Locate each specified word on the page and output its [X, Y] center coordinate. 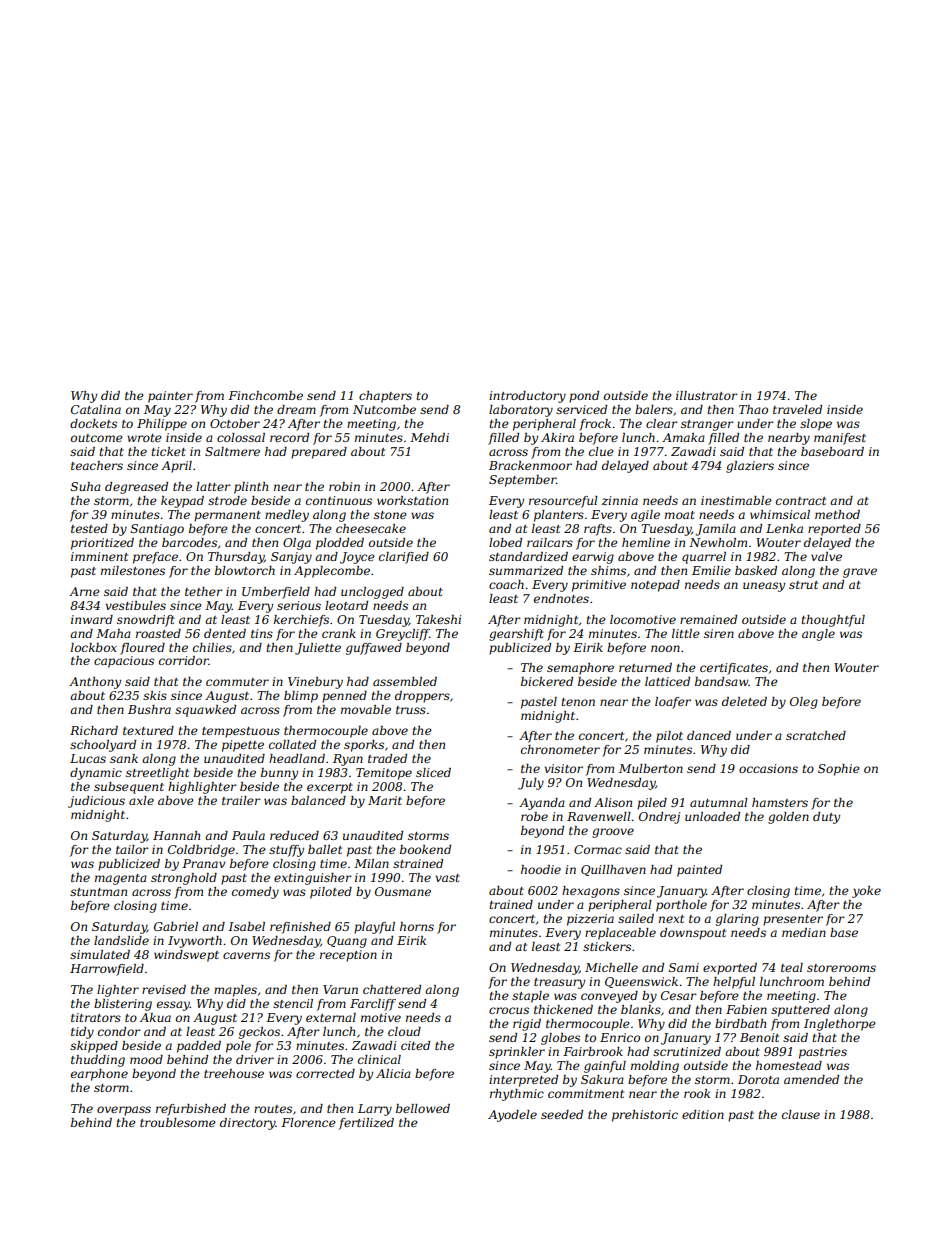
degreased [136, 488]
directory [248, 1124]
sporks [364, 746]
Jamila [715, 530]
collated [292, 744]
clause [801, 1114]
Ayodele [512, 1116]
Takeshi [438, 619]
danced [709, 735]
